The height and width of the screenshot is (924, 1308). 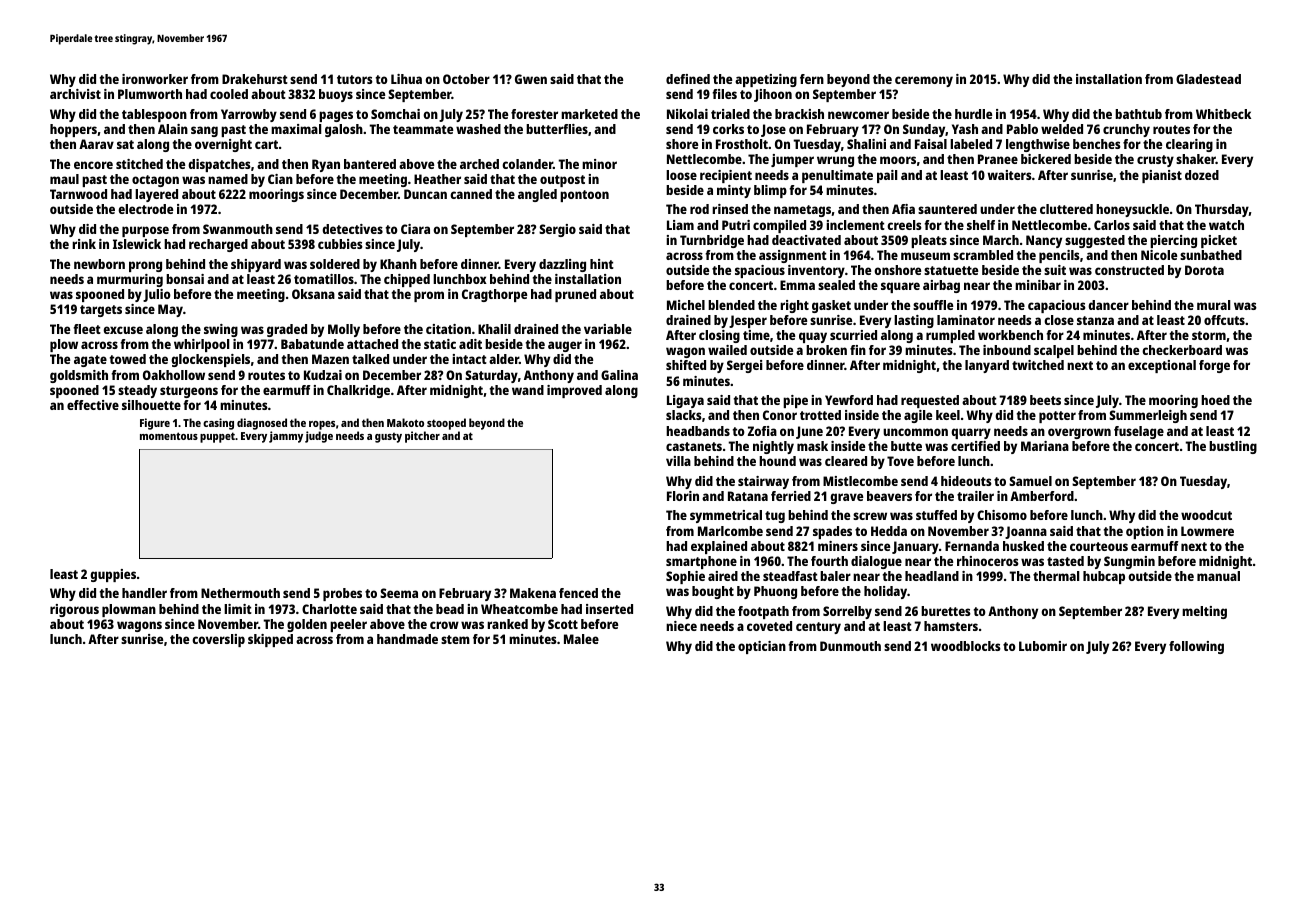 I want to click on Whitbeck, so click(x=1223, y=114).
